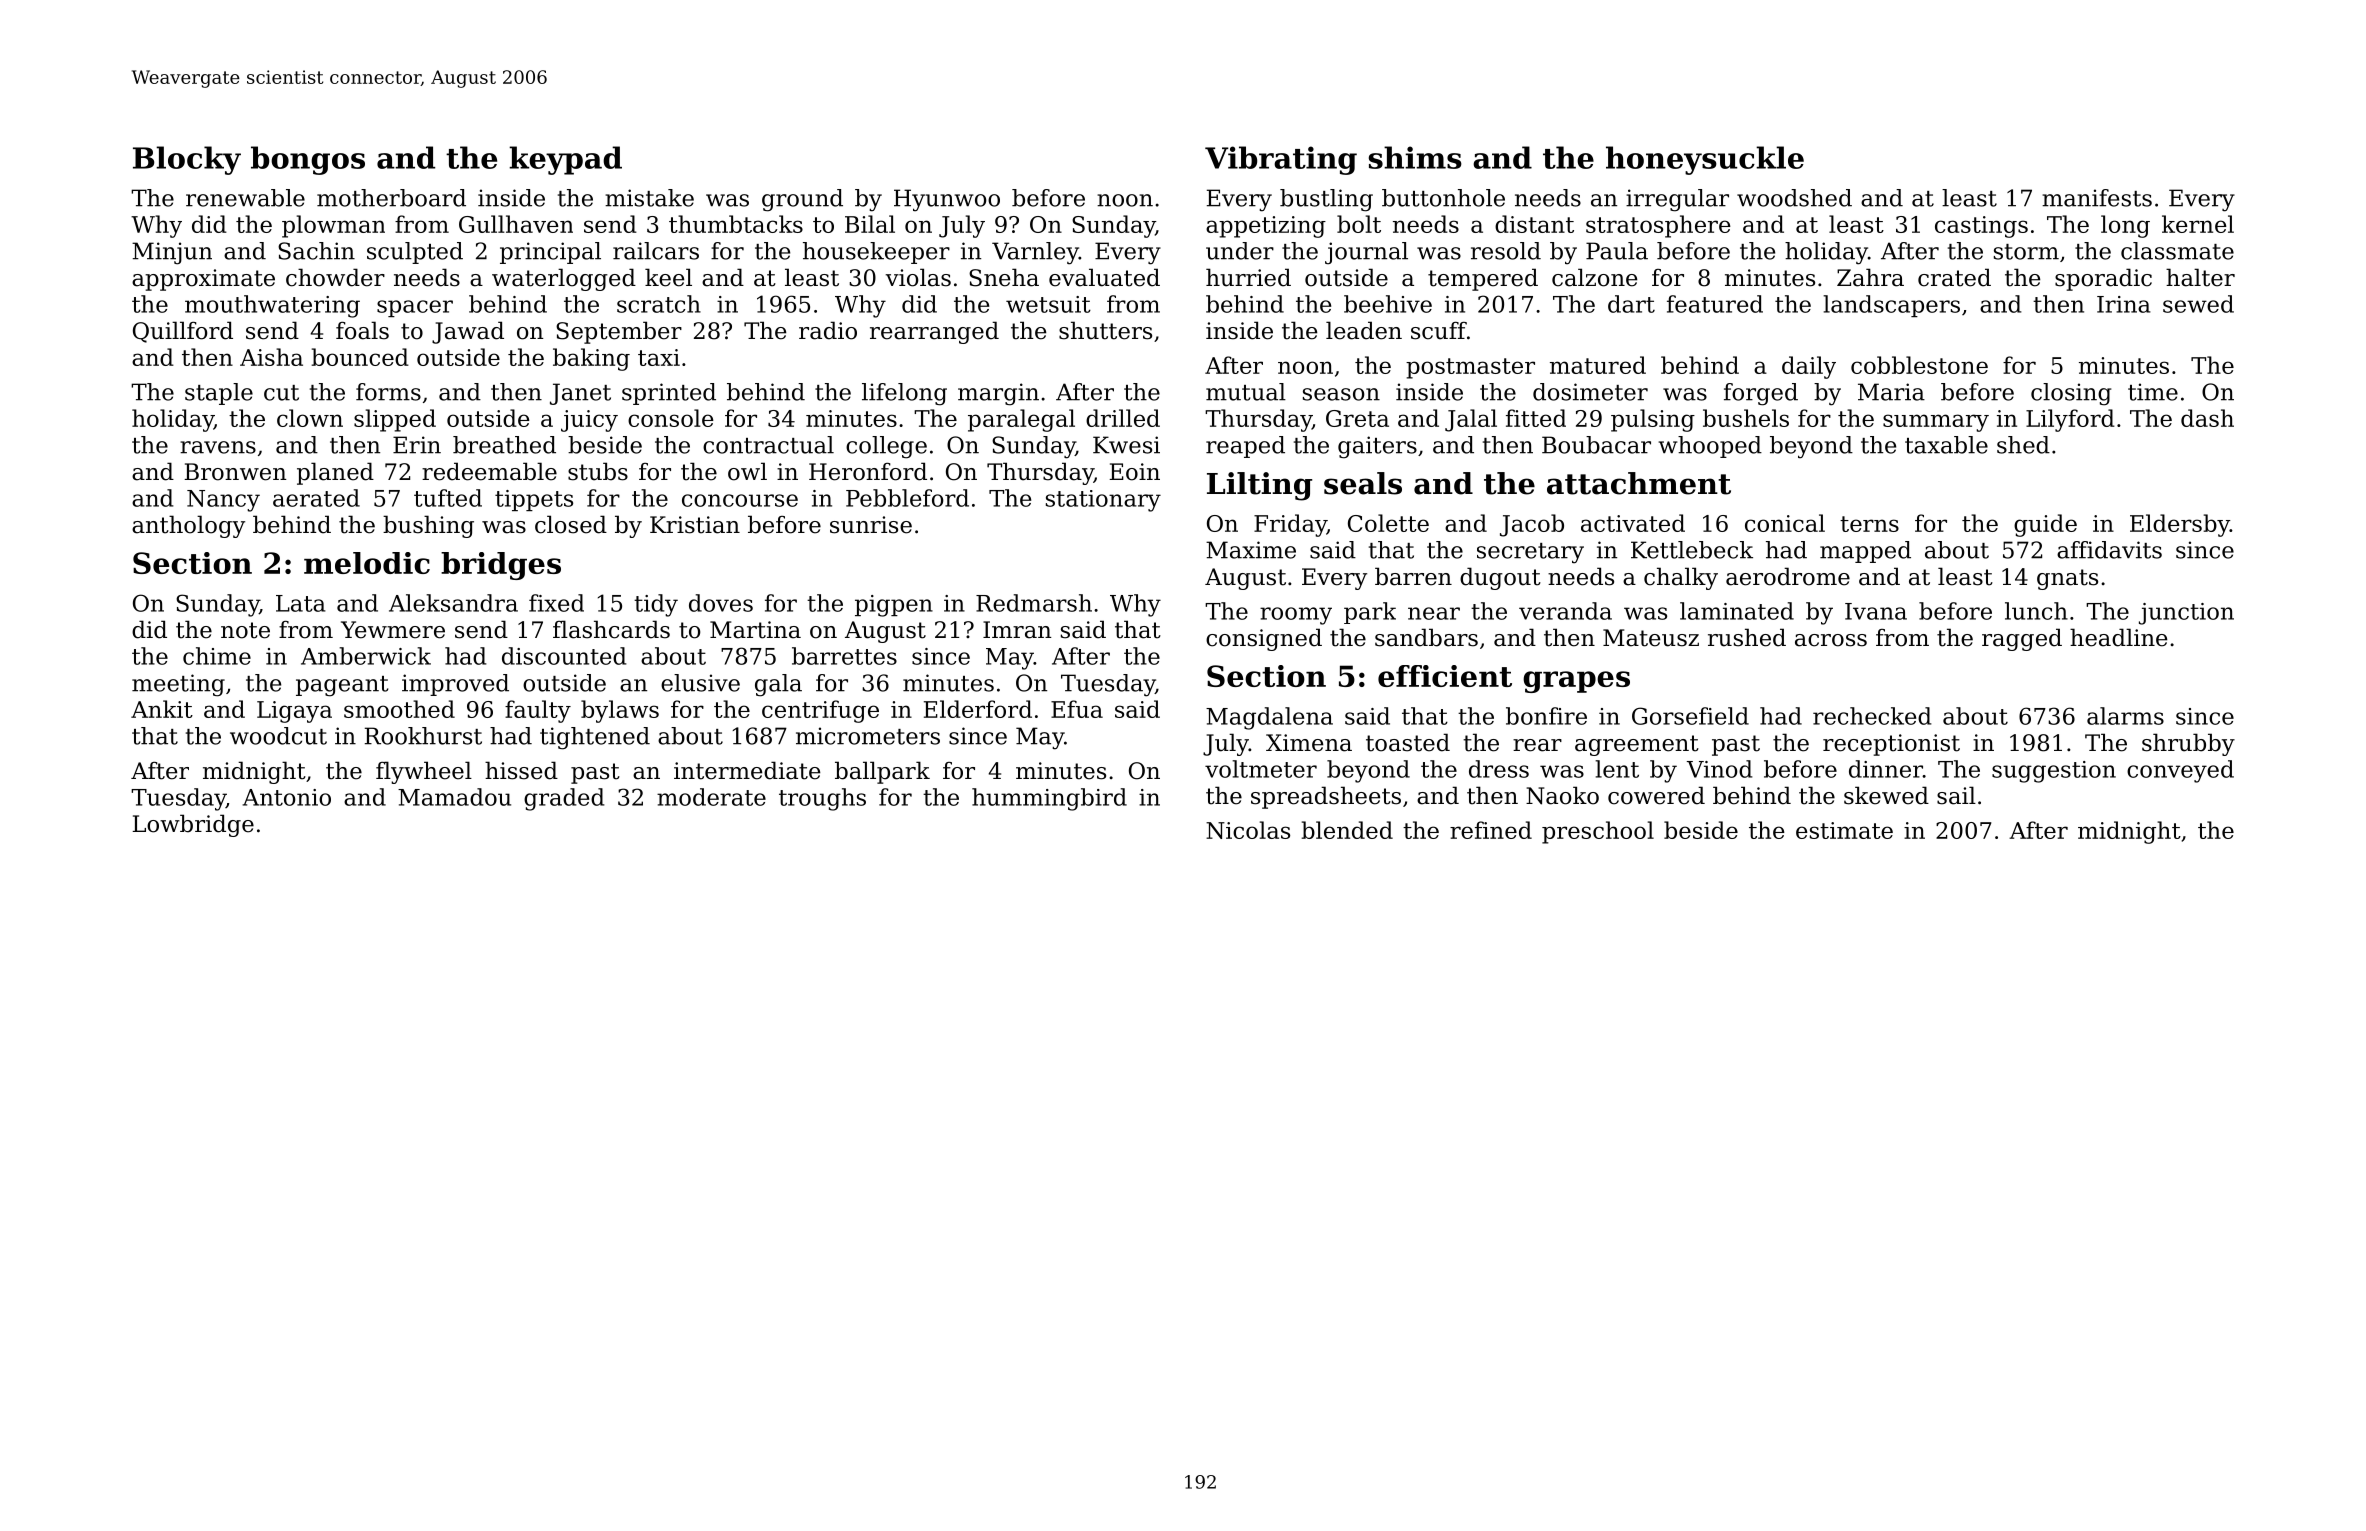 The height and width of the screenshot is (1531, 2366). I want to click on Lilting, so click(1259, 486).
